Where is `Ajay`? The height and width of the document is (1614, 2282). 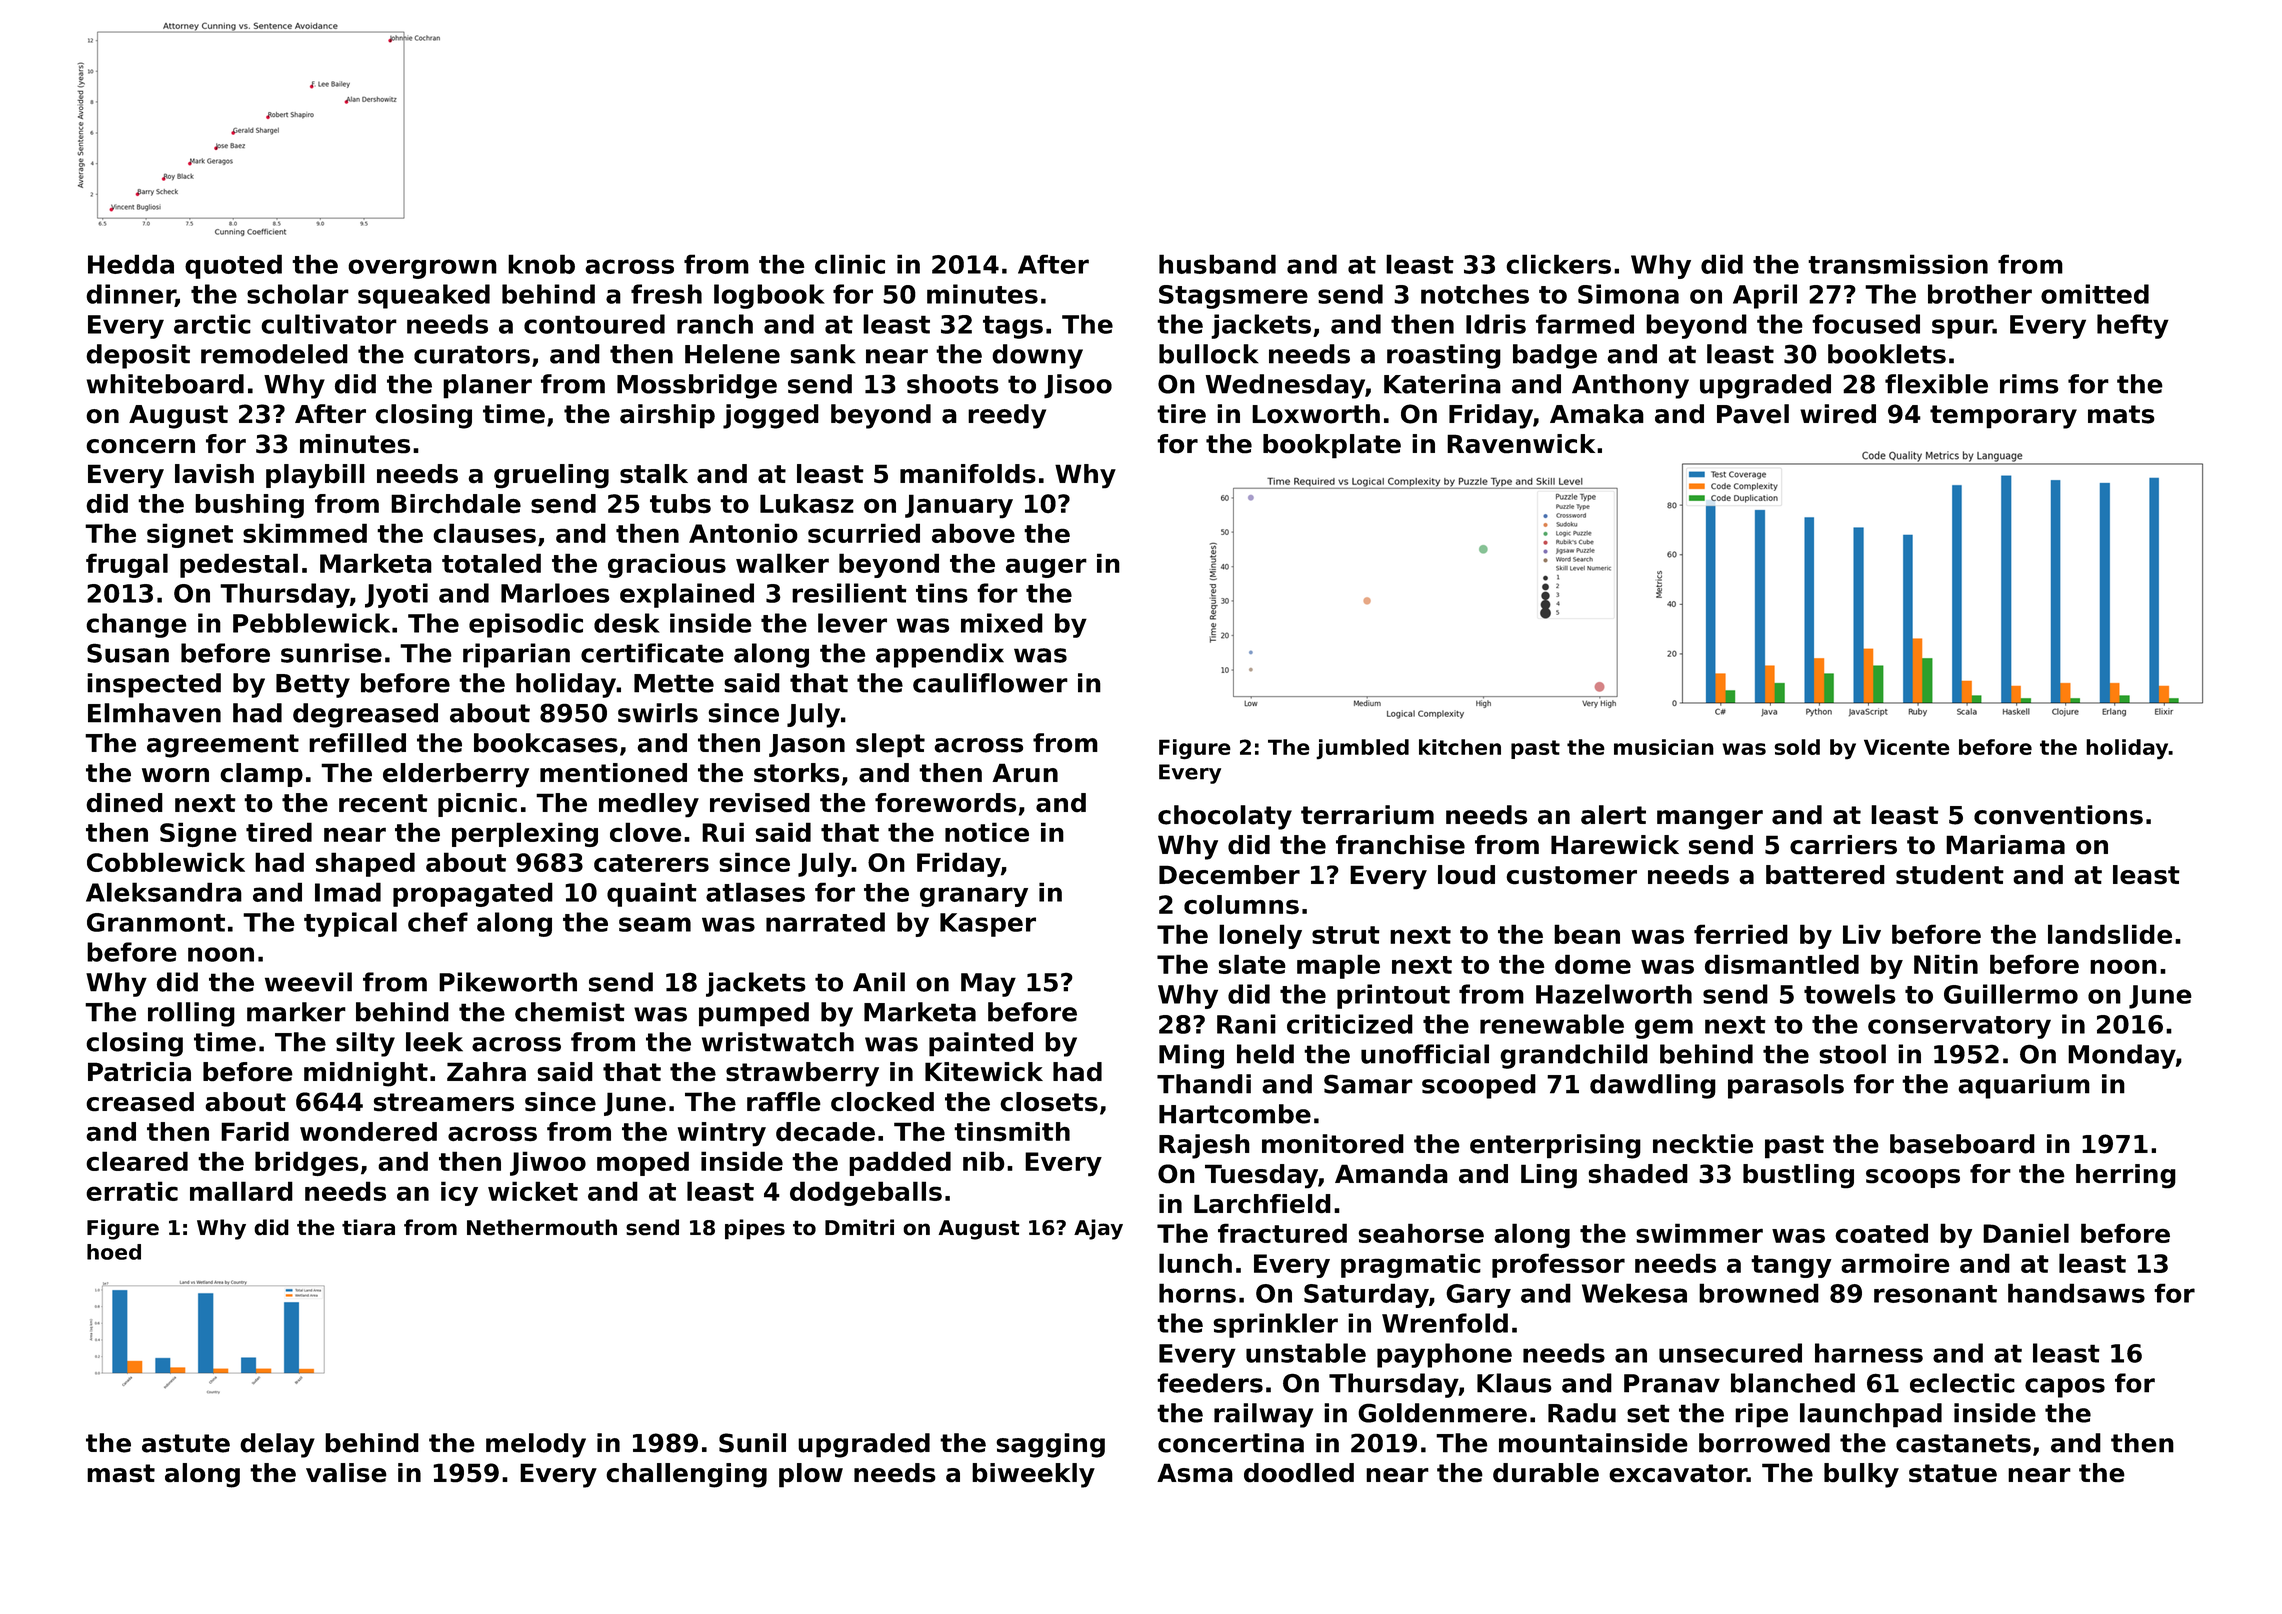
Ajay is located at coordinates (1098, 1229).
